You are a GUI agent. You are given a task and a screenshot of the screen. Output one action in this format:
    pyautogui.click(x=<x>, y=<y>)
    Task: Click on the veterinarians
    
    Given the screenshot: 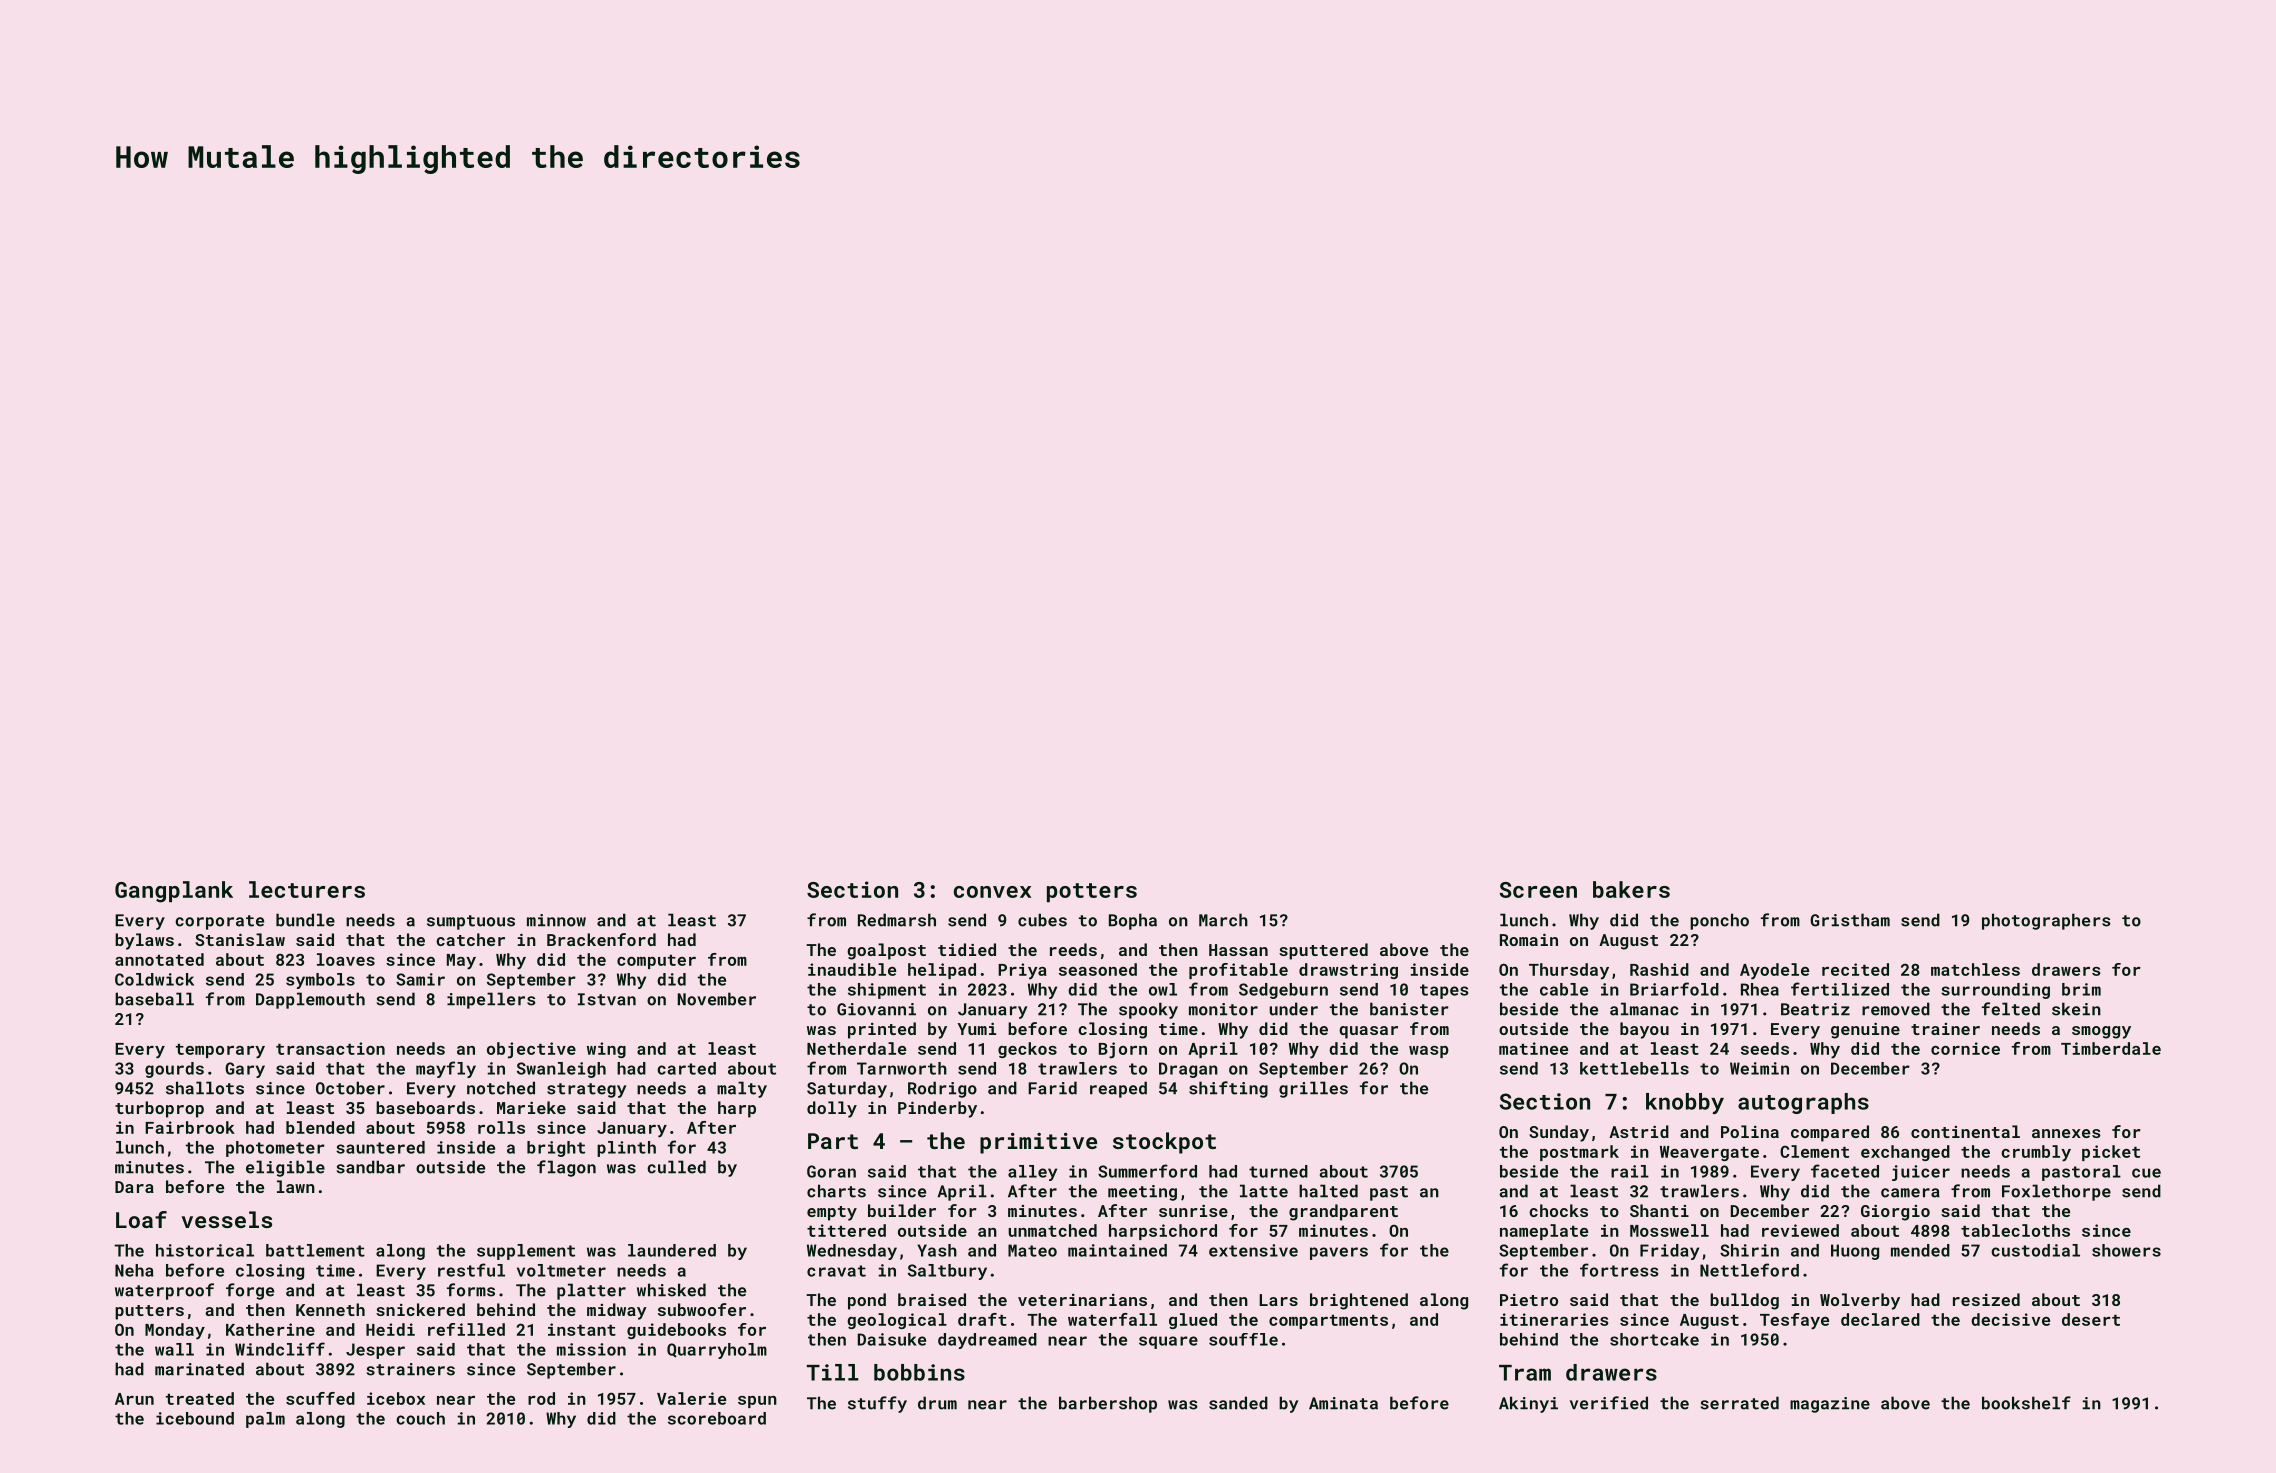 What is the action you would take?
    pyautogui.click(x=1082, y=1300)
